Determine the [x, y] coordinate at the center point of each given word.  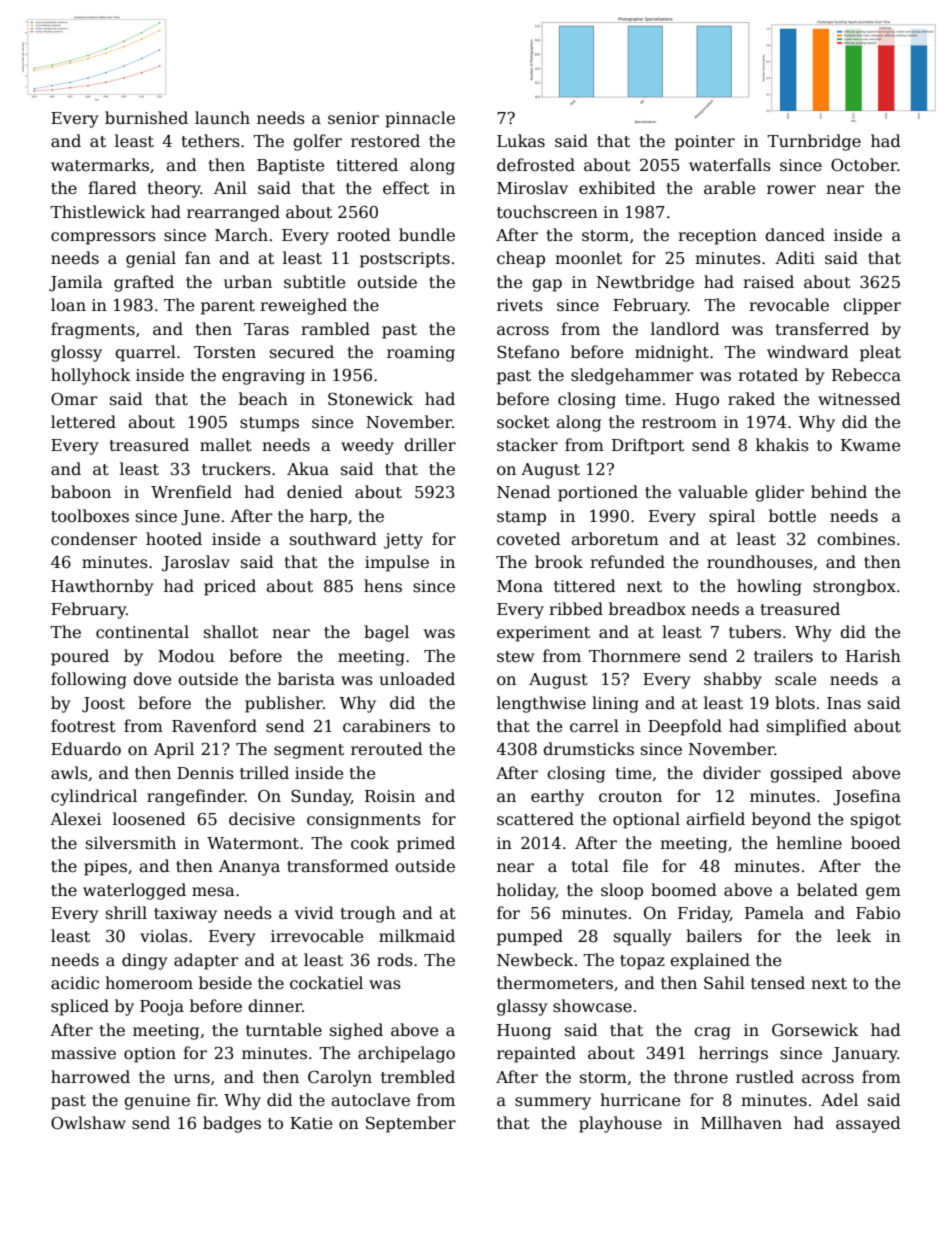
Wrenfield [191, 492]
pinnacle [420, 119]
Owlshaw [88, 1123]
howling [769, 587]
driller [430, 444]
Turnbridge [814, 142]
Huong [524, 1032]
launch [222, 118]
